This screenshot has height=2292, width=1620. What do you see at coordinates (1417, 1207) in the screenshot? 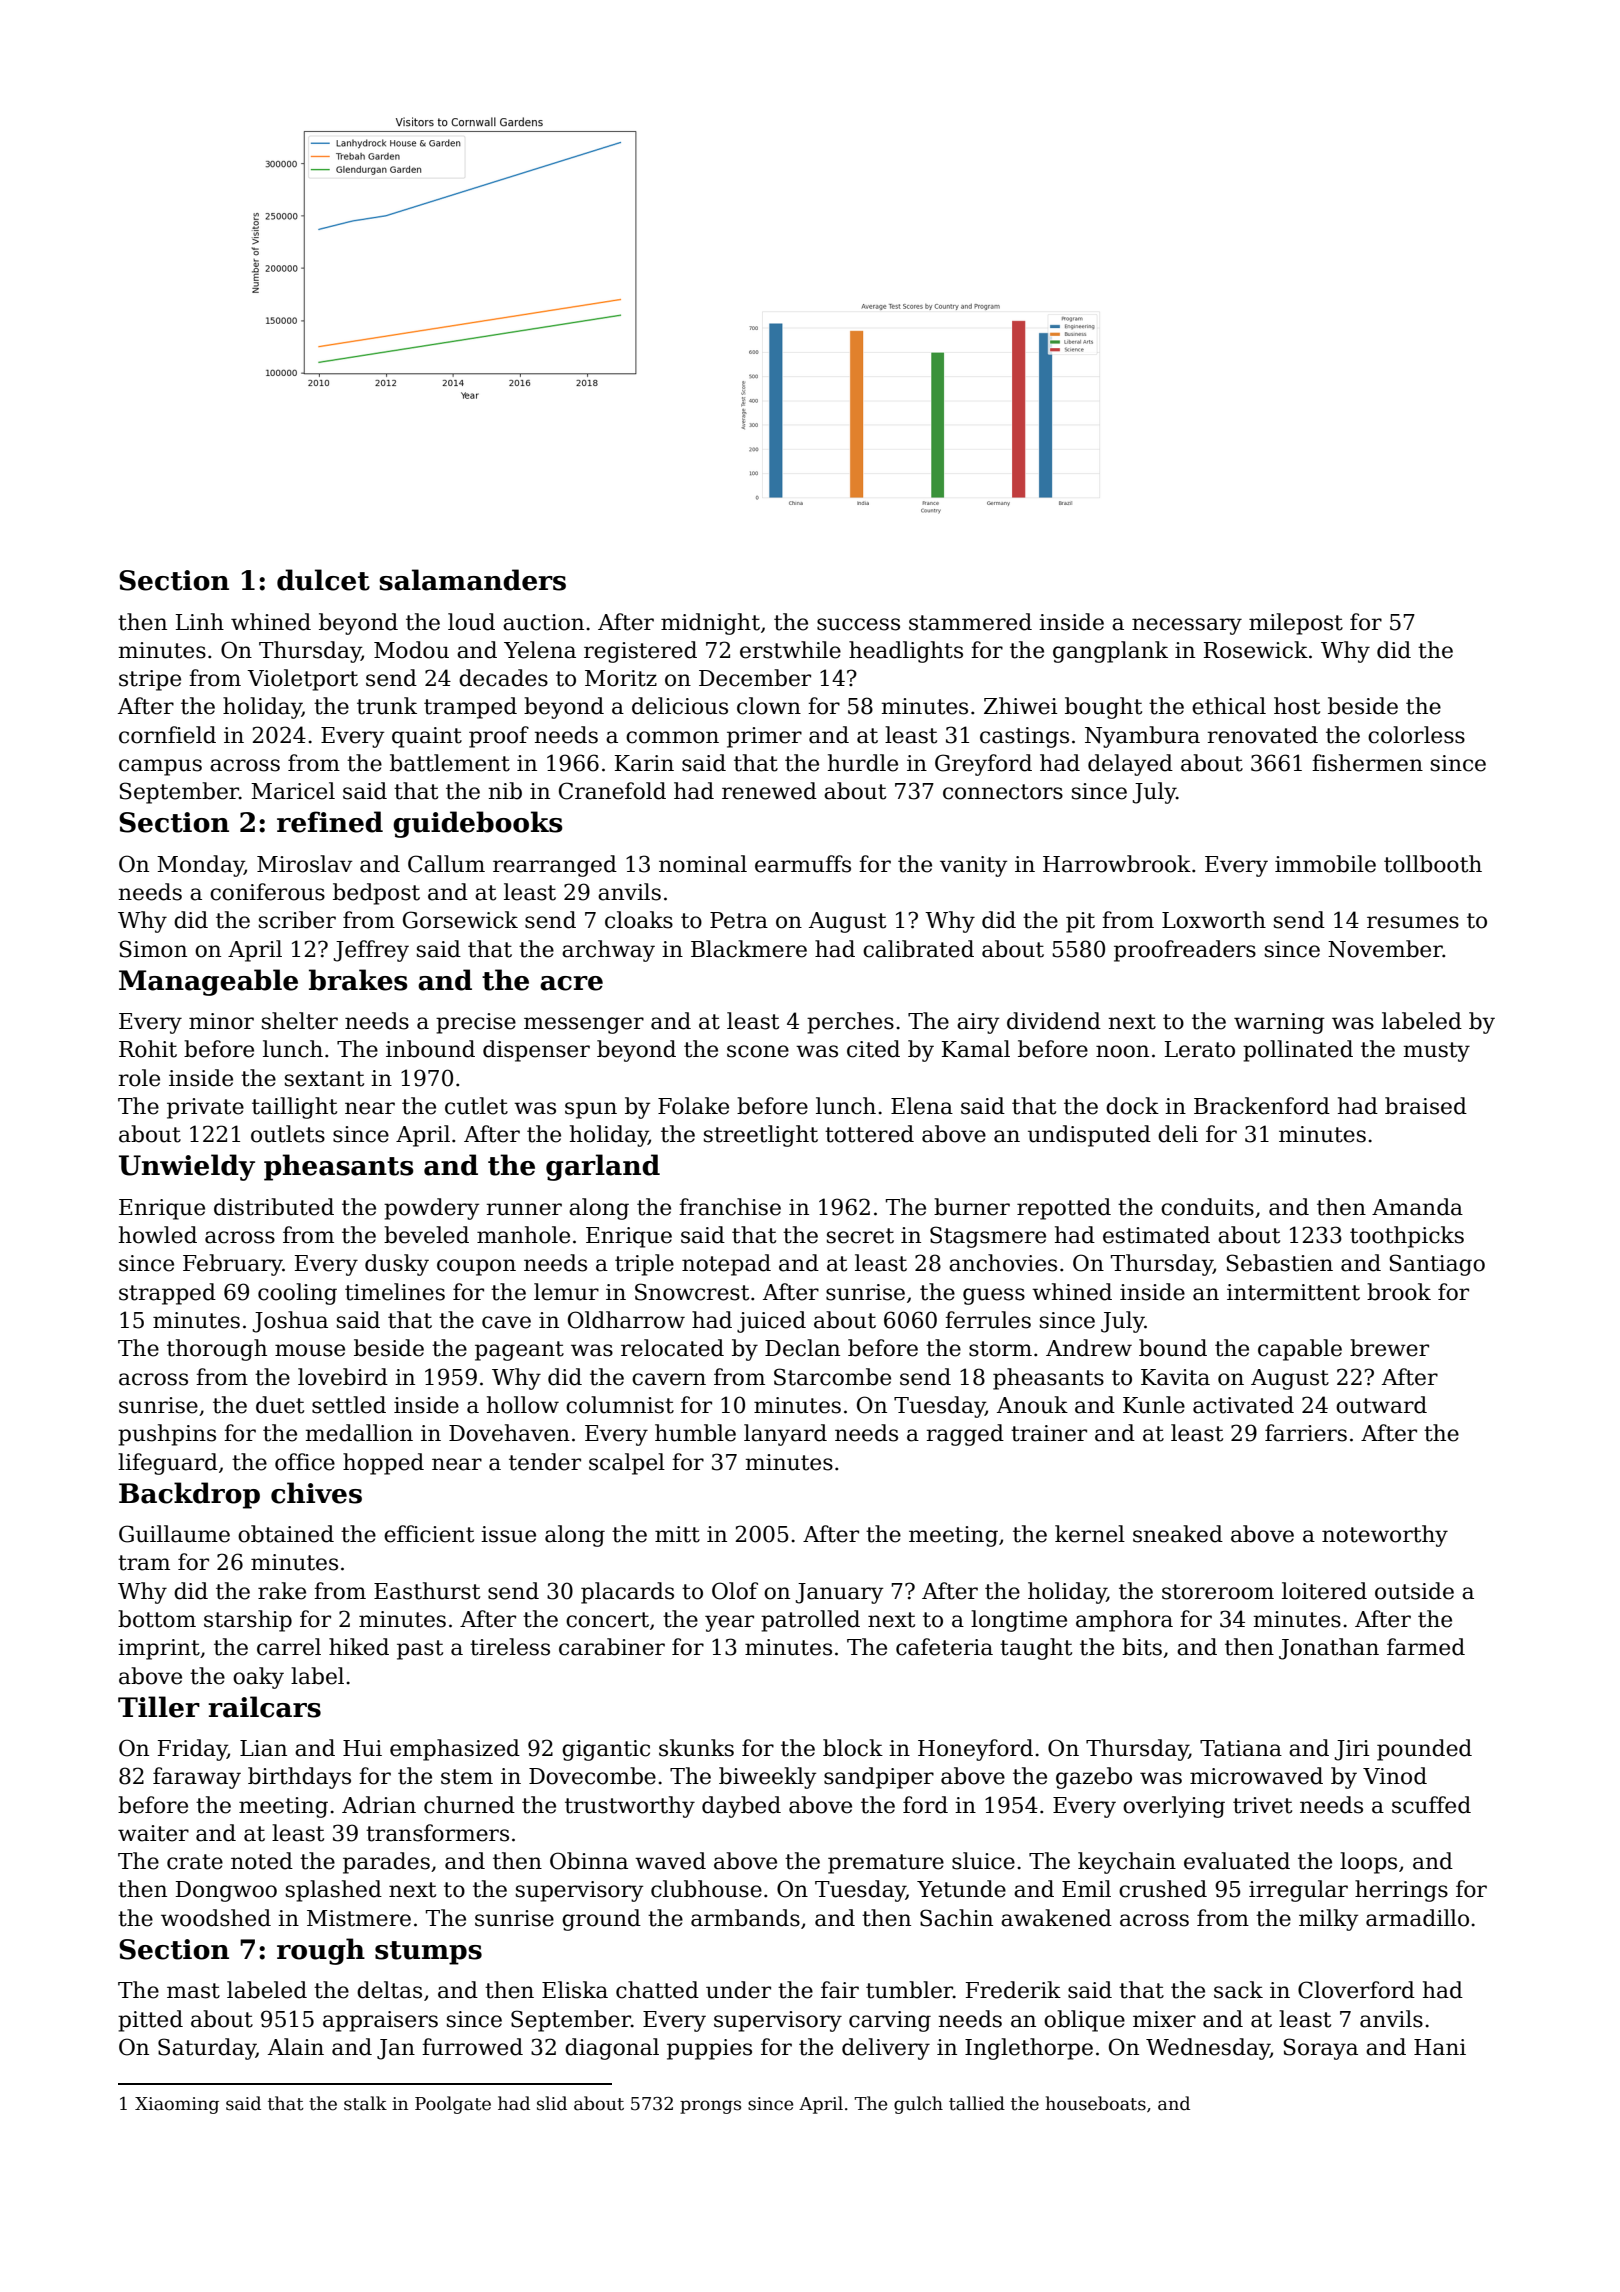
I see `Amanda` at bounding box center [1417, 1207].
